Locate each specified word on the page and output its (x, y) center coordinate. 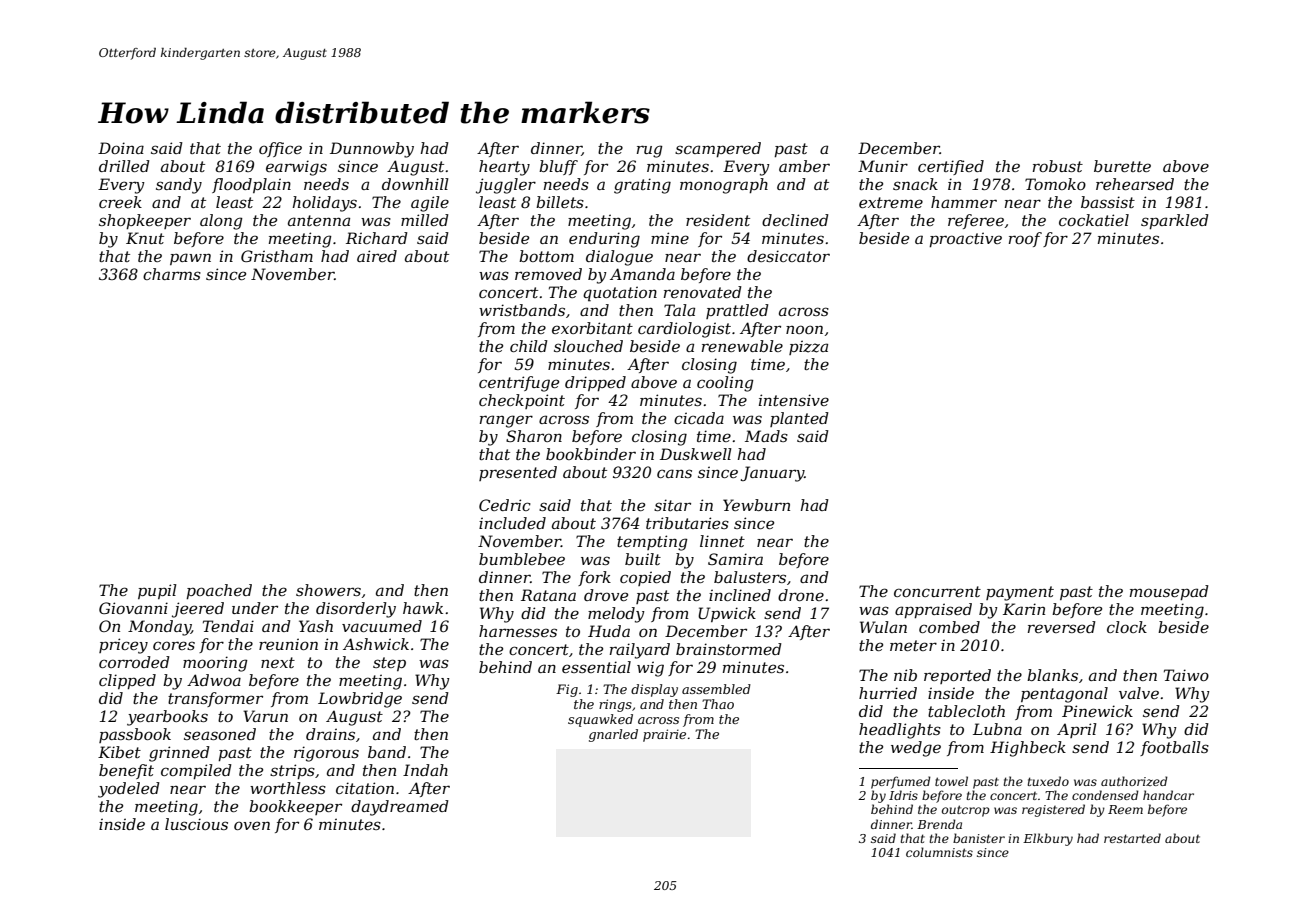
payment (1020, 593)
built (643, 559)
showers (328, 590)
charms (172, 274)
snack (915, 184)
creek (120, 202)
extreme (891, 202)
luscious (196, 824)
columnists (939, 852)
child (529, 346)
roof (1025, 239)
